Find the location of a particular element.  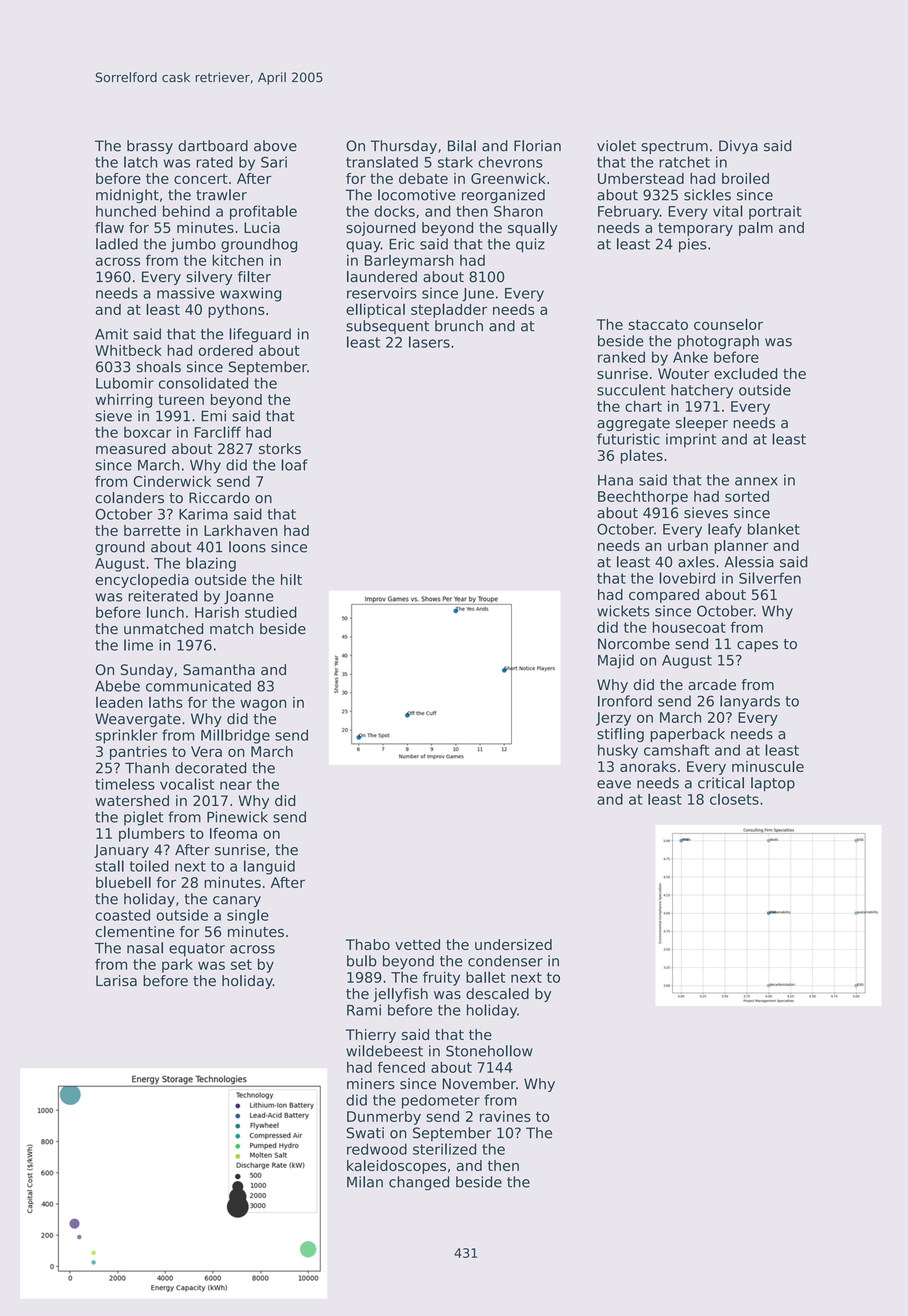

massive is located at coordinates (186, 293).
